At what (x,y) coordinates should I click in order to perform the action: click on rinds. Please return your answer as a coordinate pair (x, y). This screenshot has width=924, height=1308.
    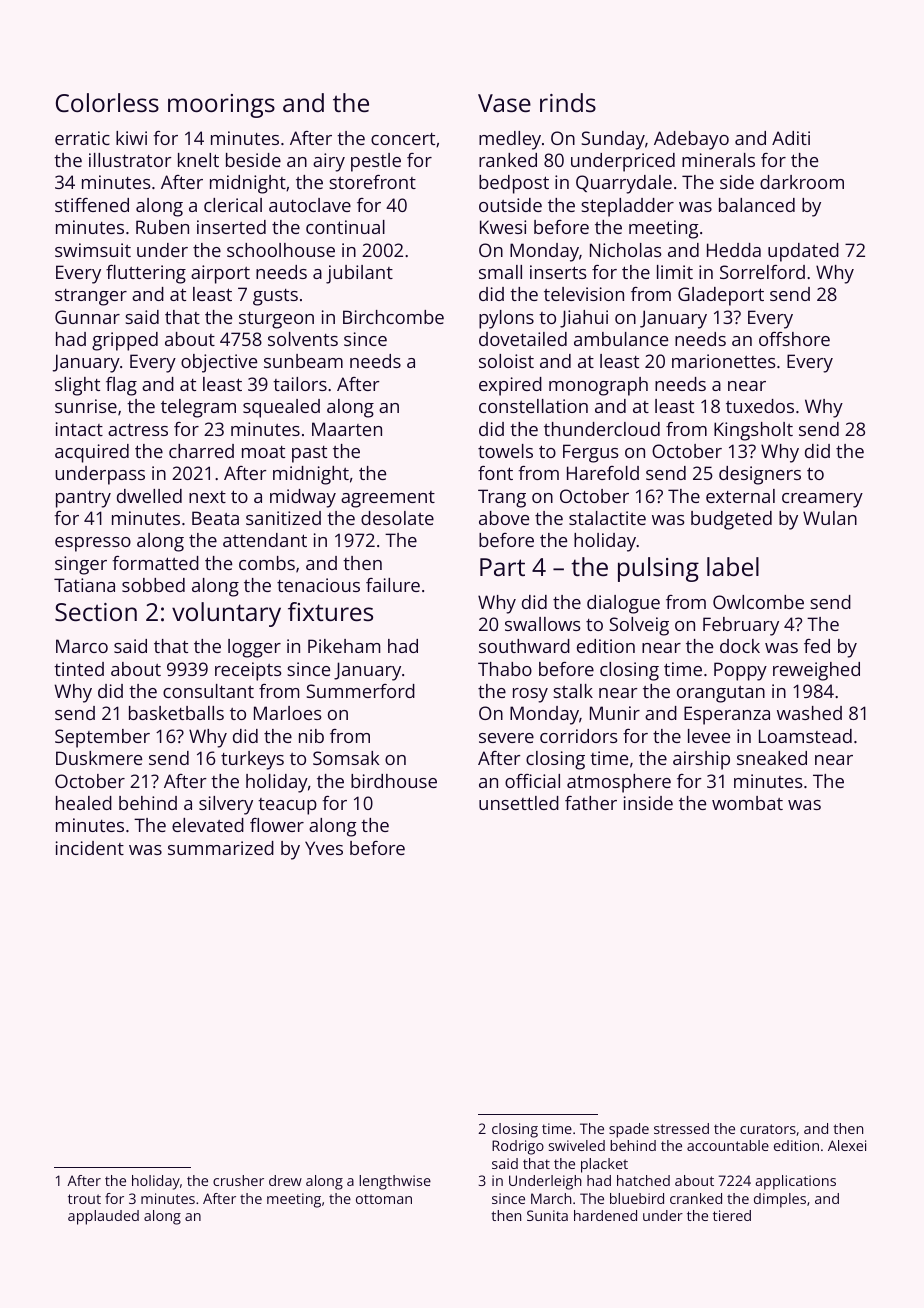
    Looking at the image, I should click on (568, 102).
